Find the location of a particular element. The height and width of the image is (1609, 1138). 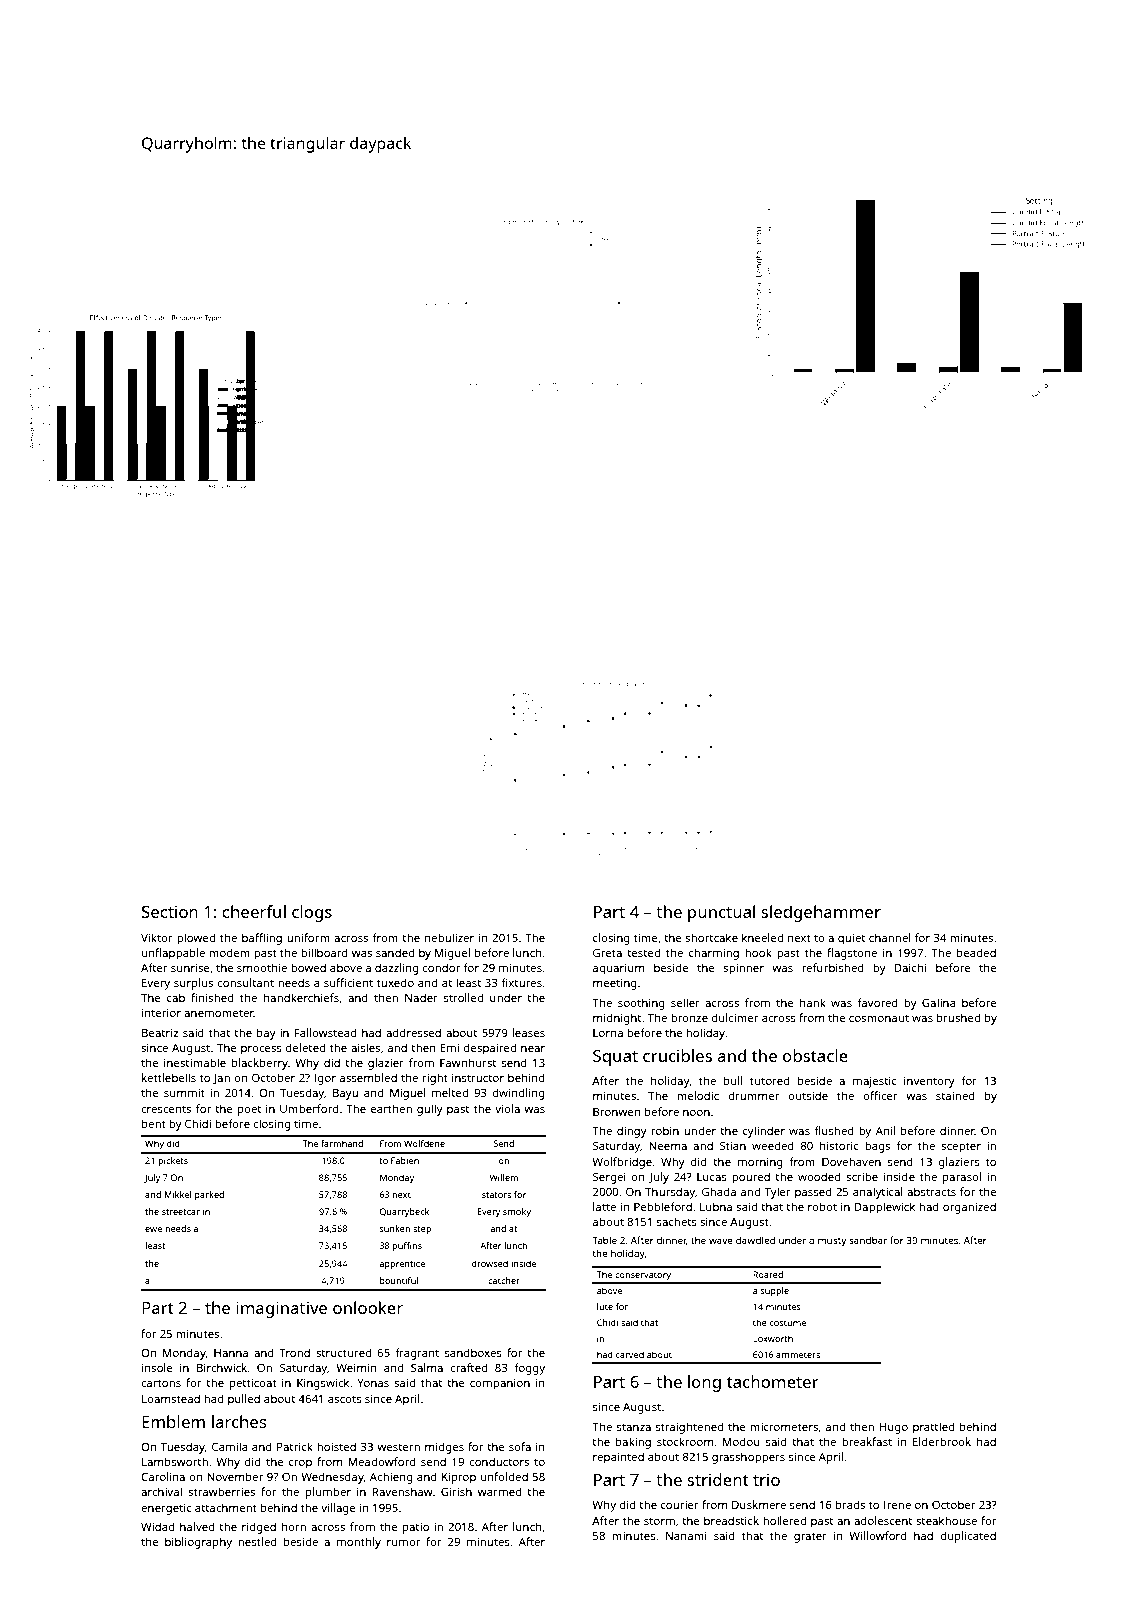

Nanami is located at coordinates (686, 1536).
